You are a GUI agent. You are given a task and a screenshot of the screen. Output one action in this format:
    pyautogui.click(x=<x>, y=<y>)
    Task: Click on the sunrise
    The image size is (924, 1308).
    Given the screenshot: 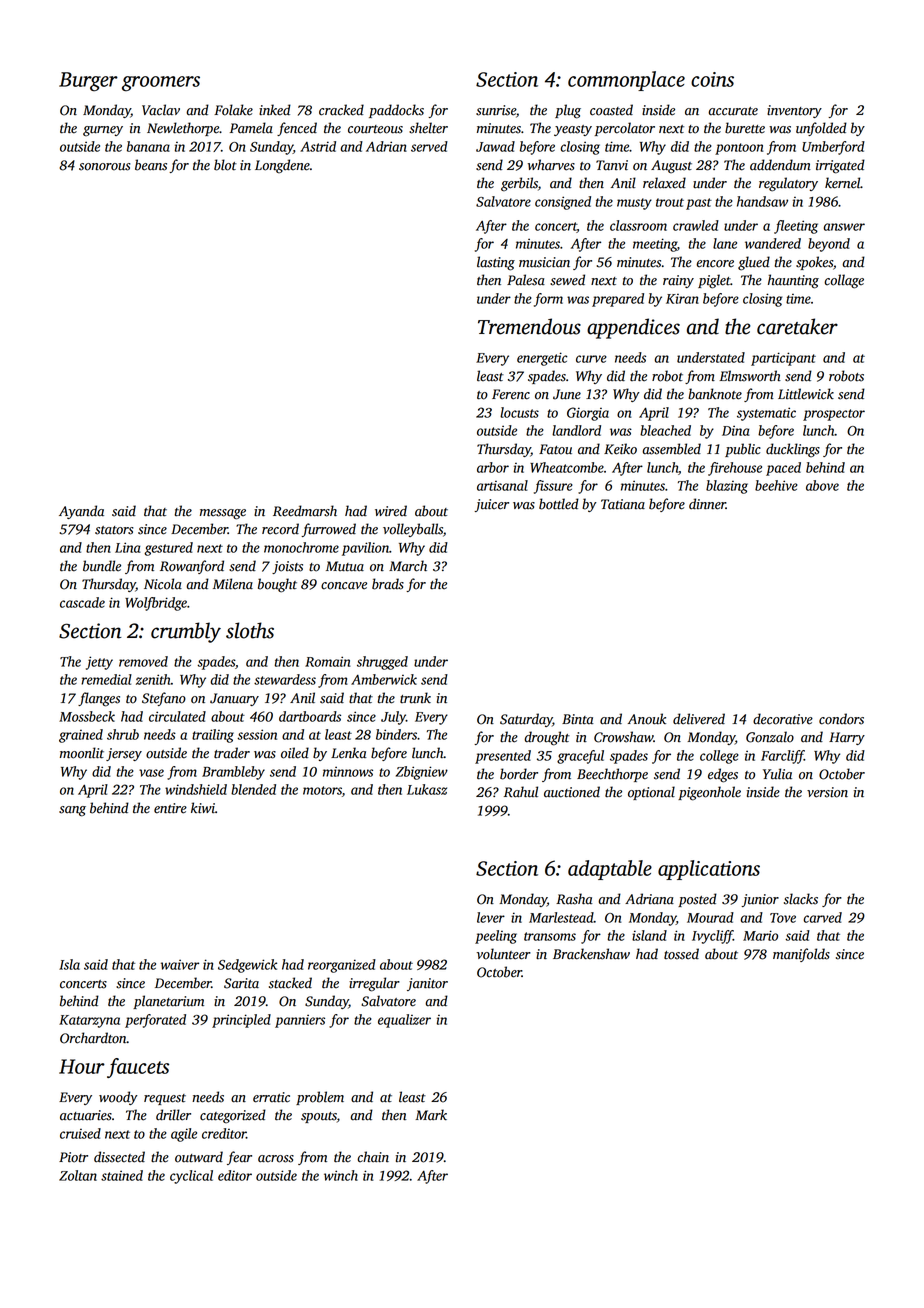 What is the action you would take?
    pyautogui.click(x=496, y=110)
